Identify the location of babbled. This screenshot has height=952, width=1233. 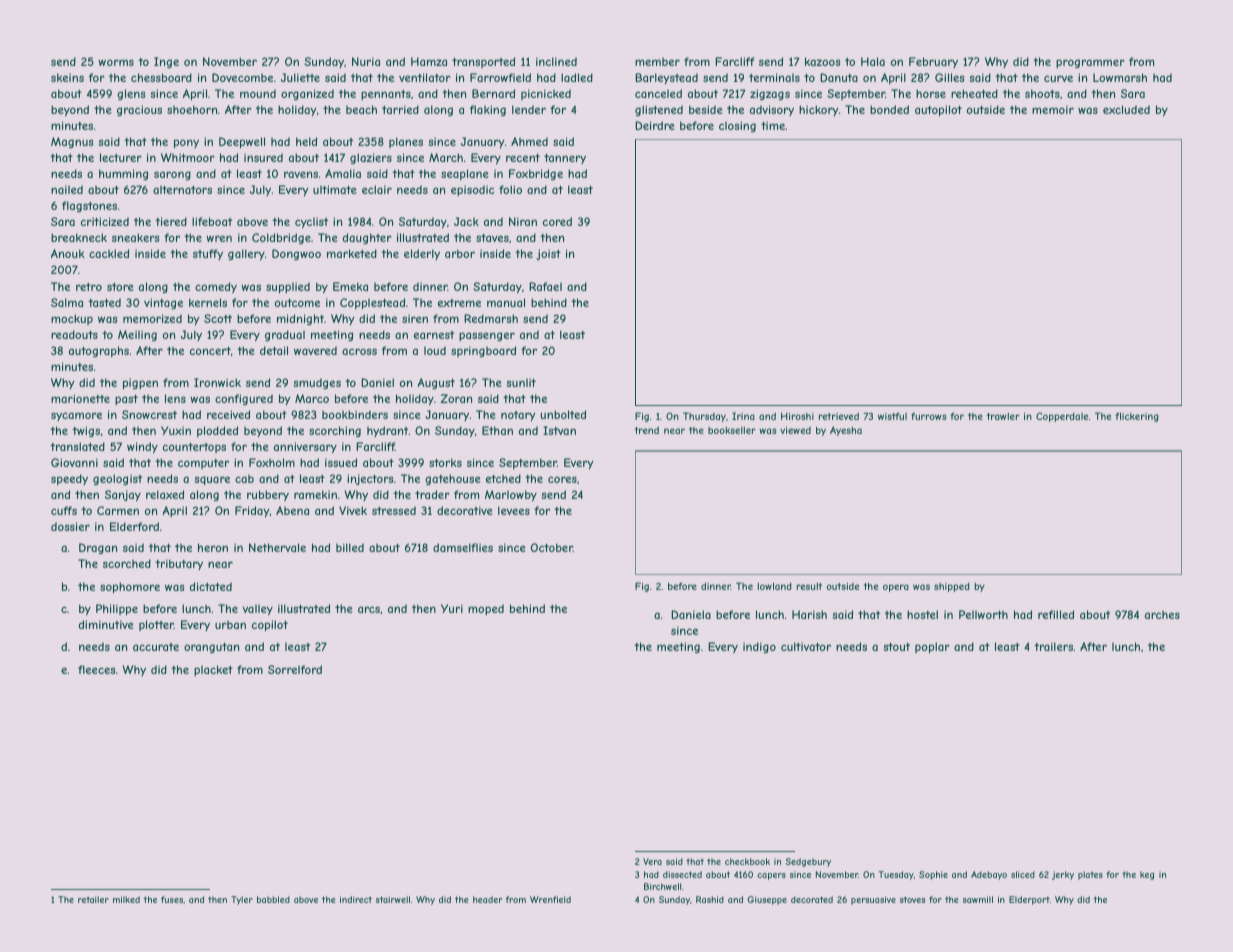
(273, 899).
